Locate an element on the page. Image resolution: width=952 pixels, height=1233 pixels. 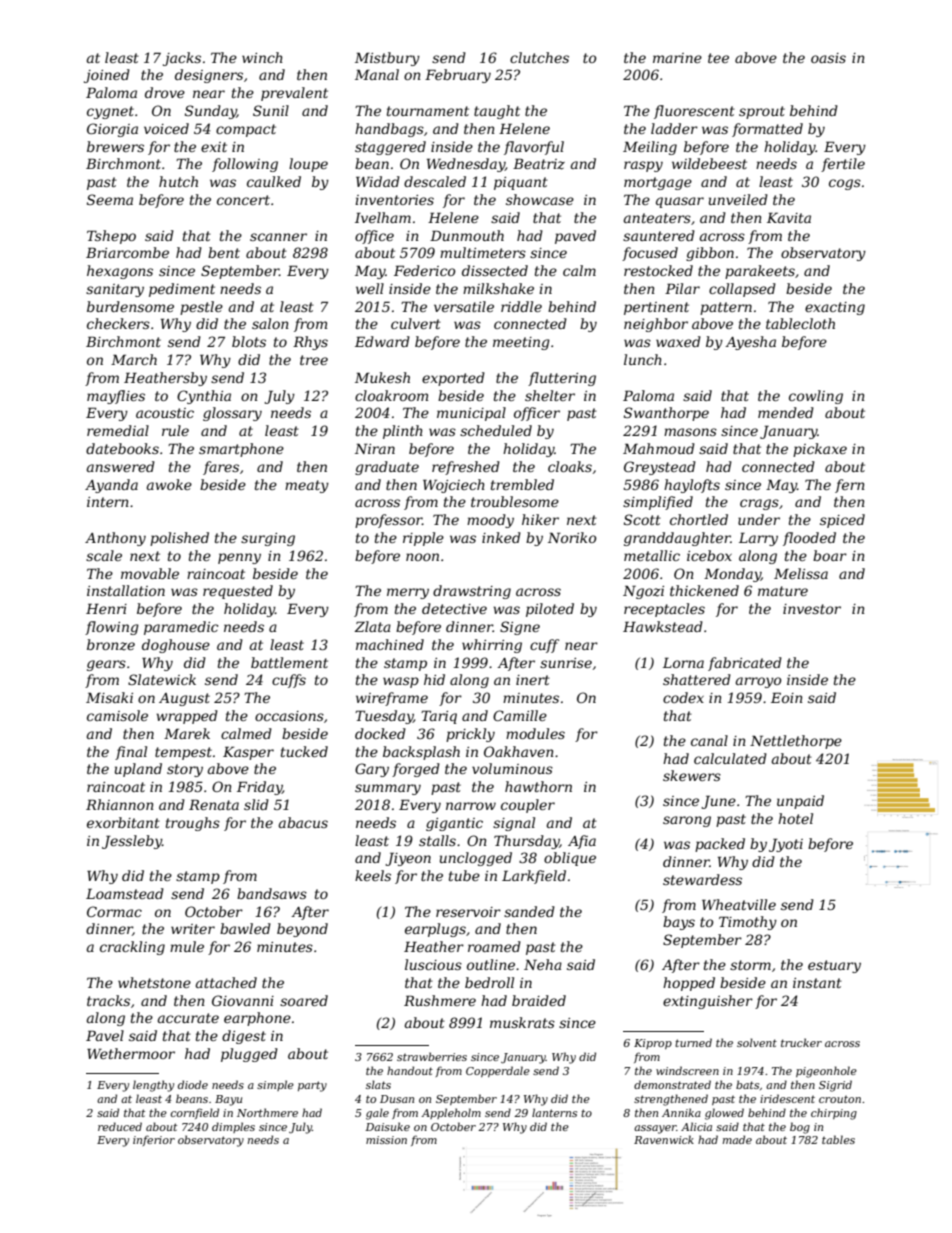
scheduled is located at coordinates (496, 430).
